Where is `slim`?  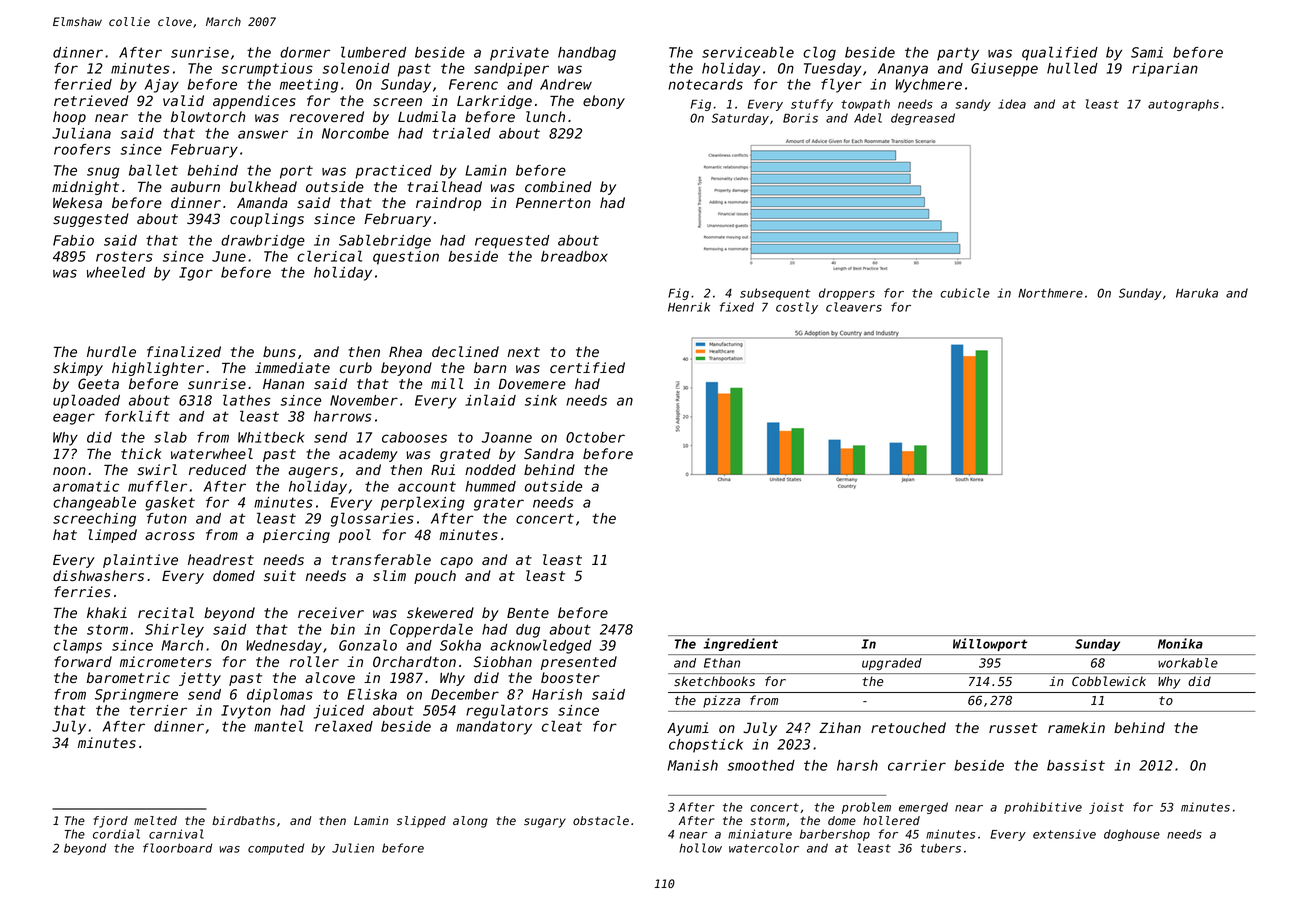
slim is located at coordinates (389, 575).
